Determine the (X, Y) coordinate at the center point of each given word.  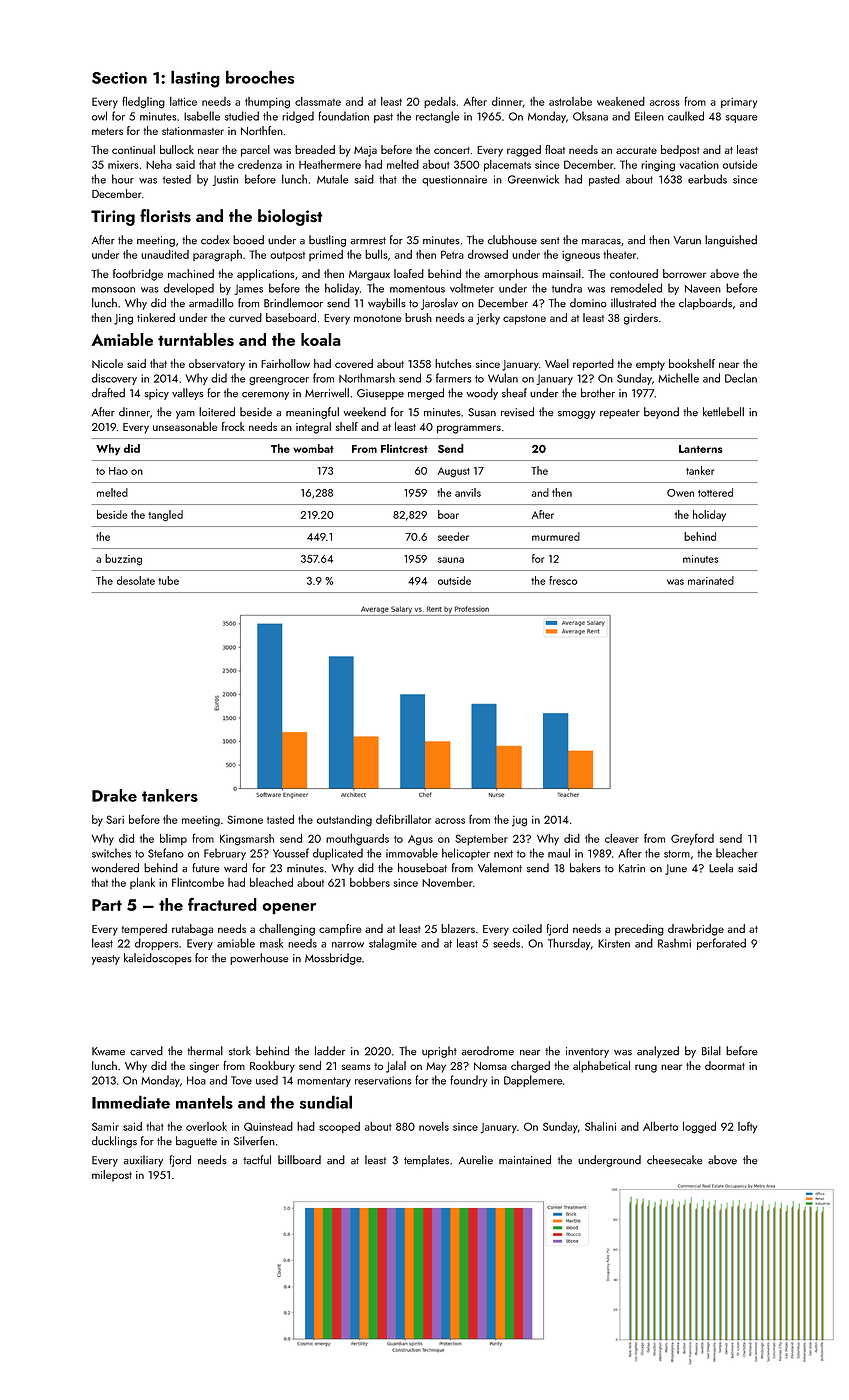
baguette (196, 1142)
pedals (440, 102)
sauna (451, 560)
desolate (136, 580)
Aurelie (476, 1160)
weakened (621, 101)
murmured (556, 536)
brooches (260, 77)
